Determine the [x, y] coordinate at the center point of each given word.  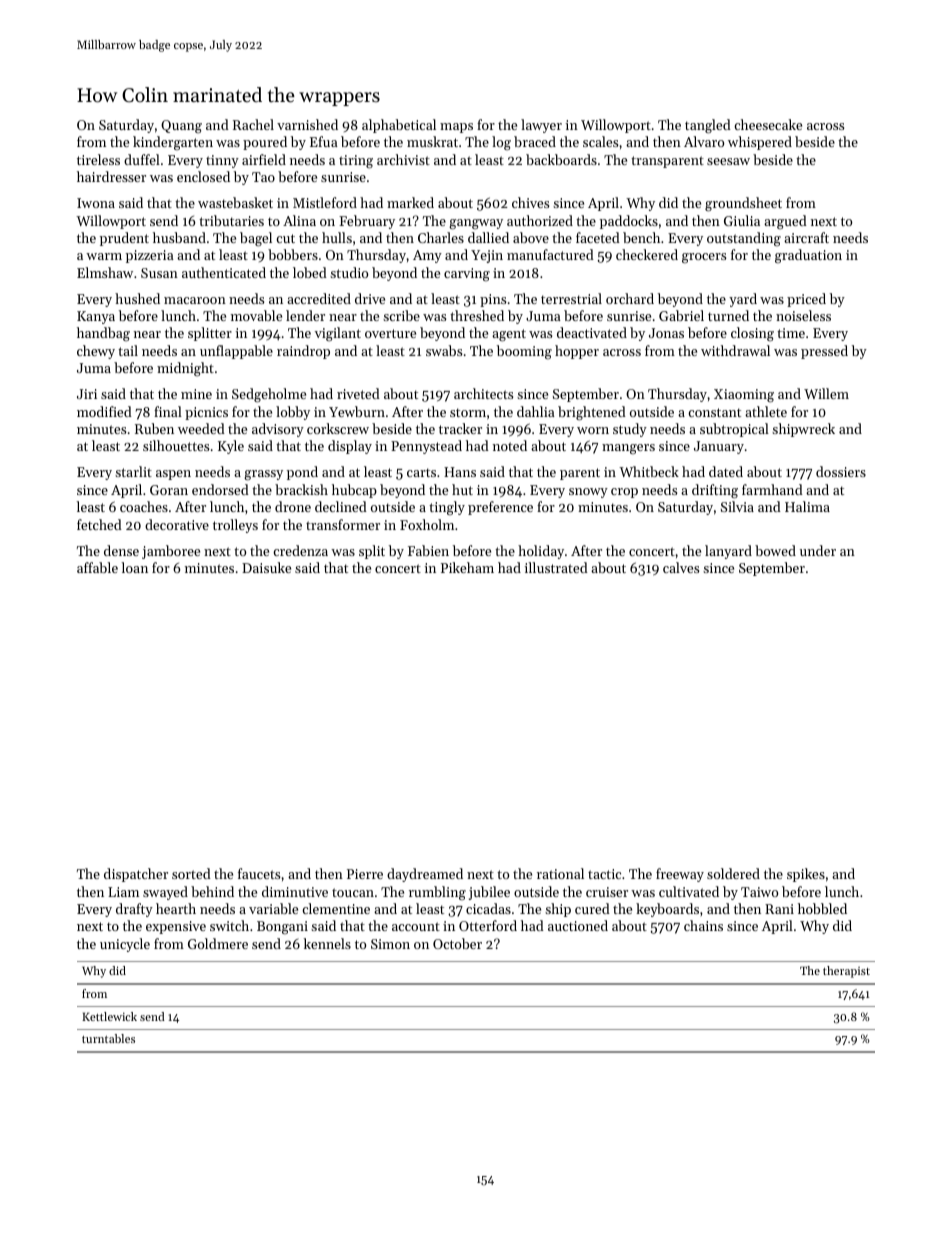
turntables [108, 1038]
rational [560, 873]
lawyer [541, 126]
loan [134, 567]
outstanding [744, 239]
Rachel [253, 124]
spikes [806, 875]
